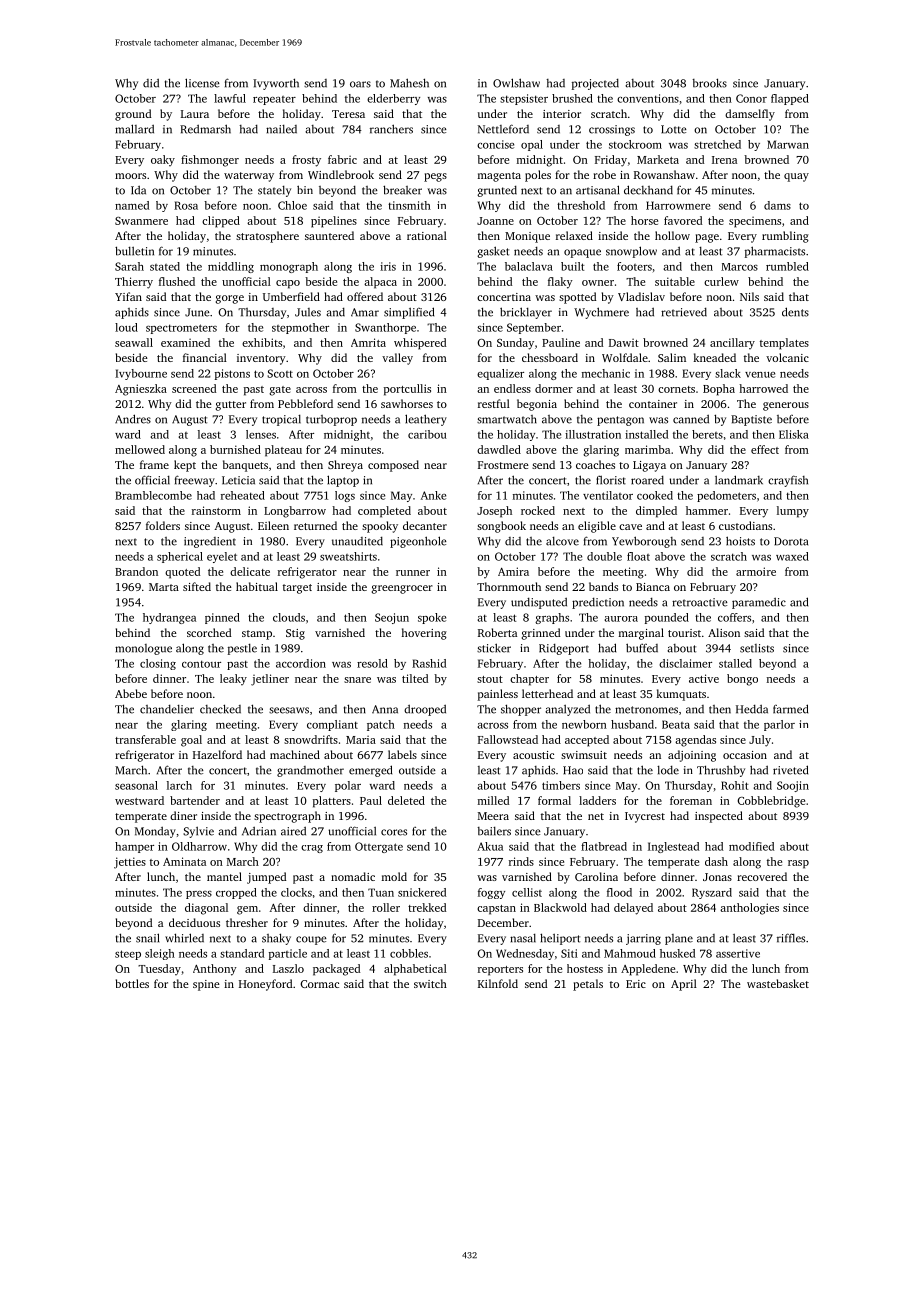  I want to click on emerged, so click(370, 771).
